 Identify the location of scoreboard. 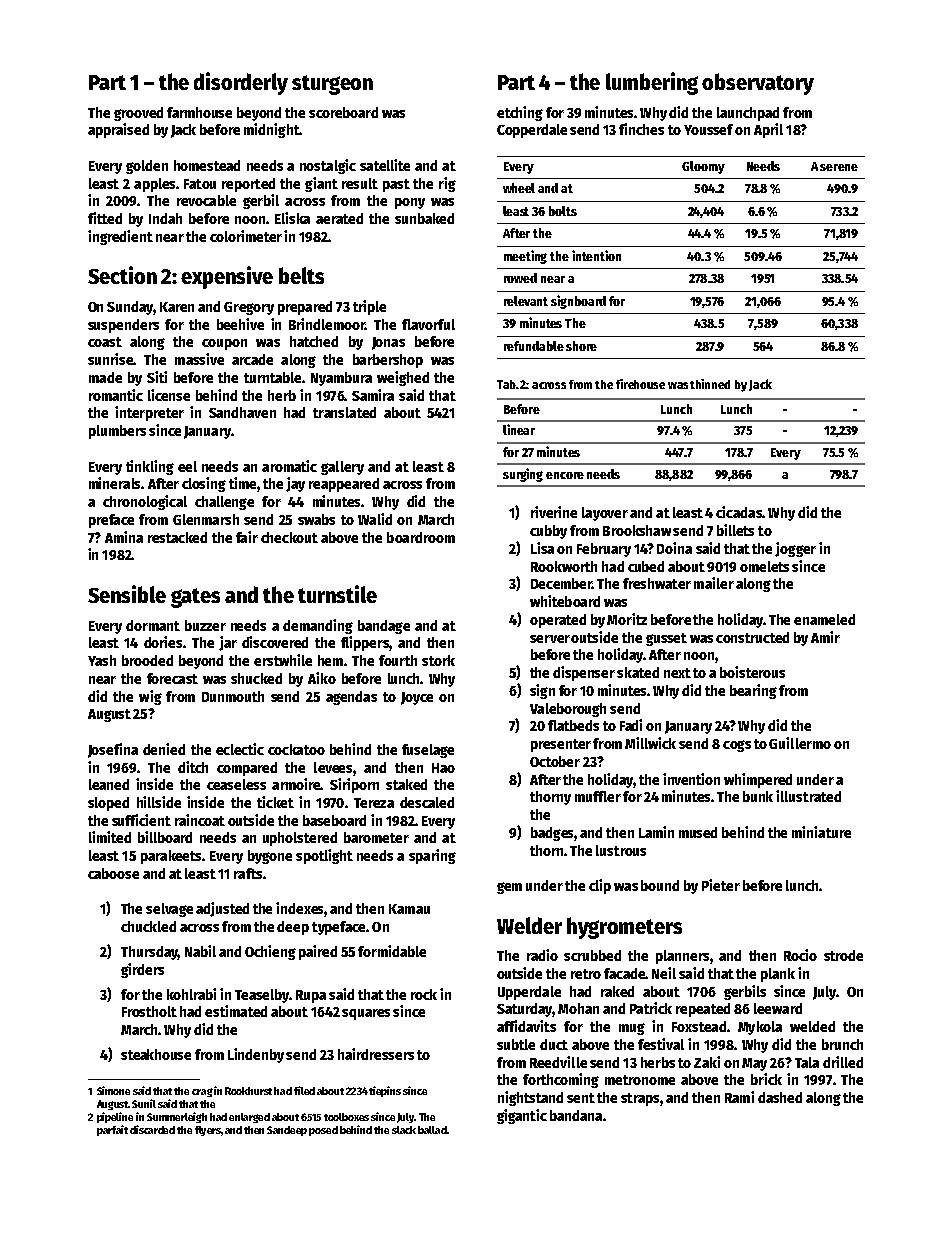
(343, 112).
